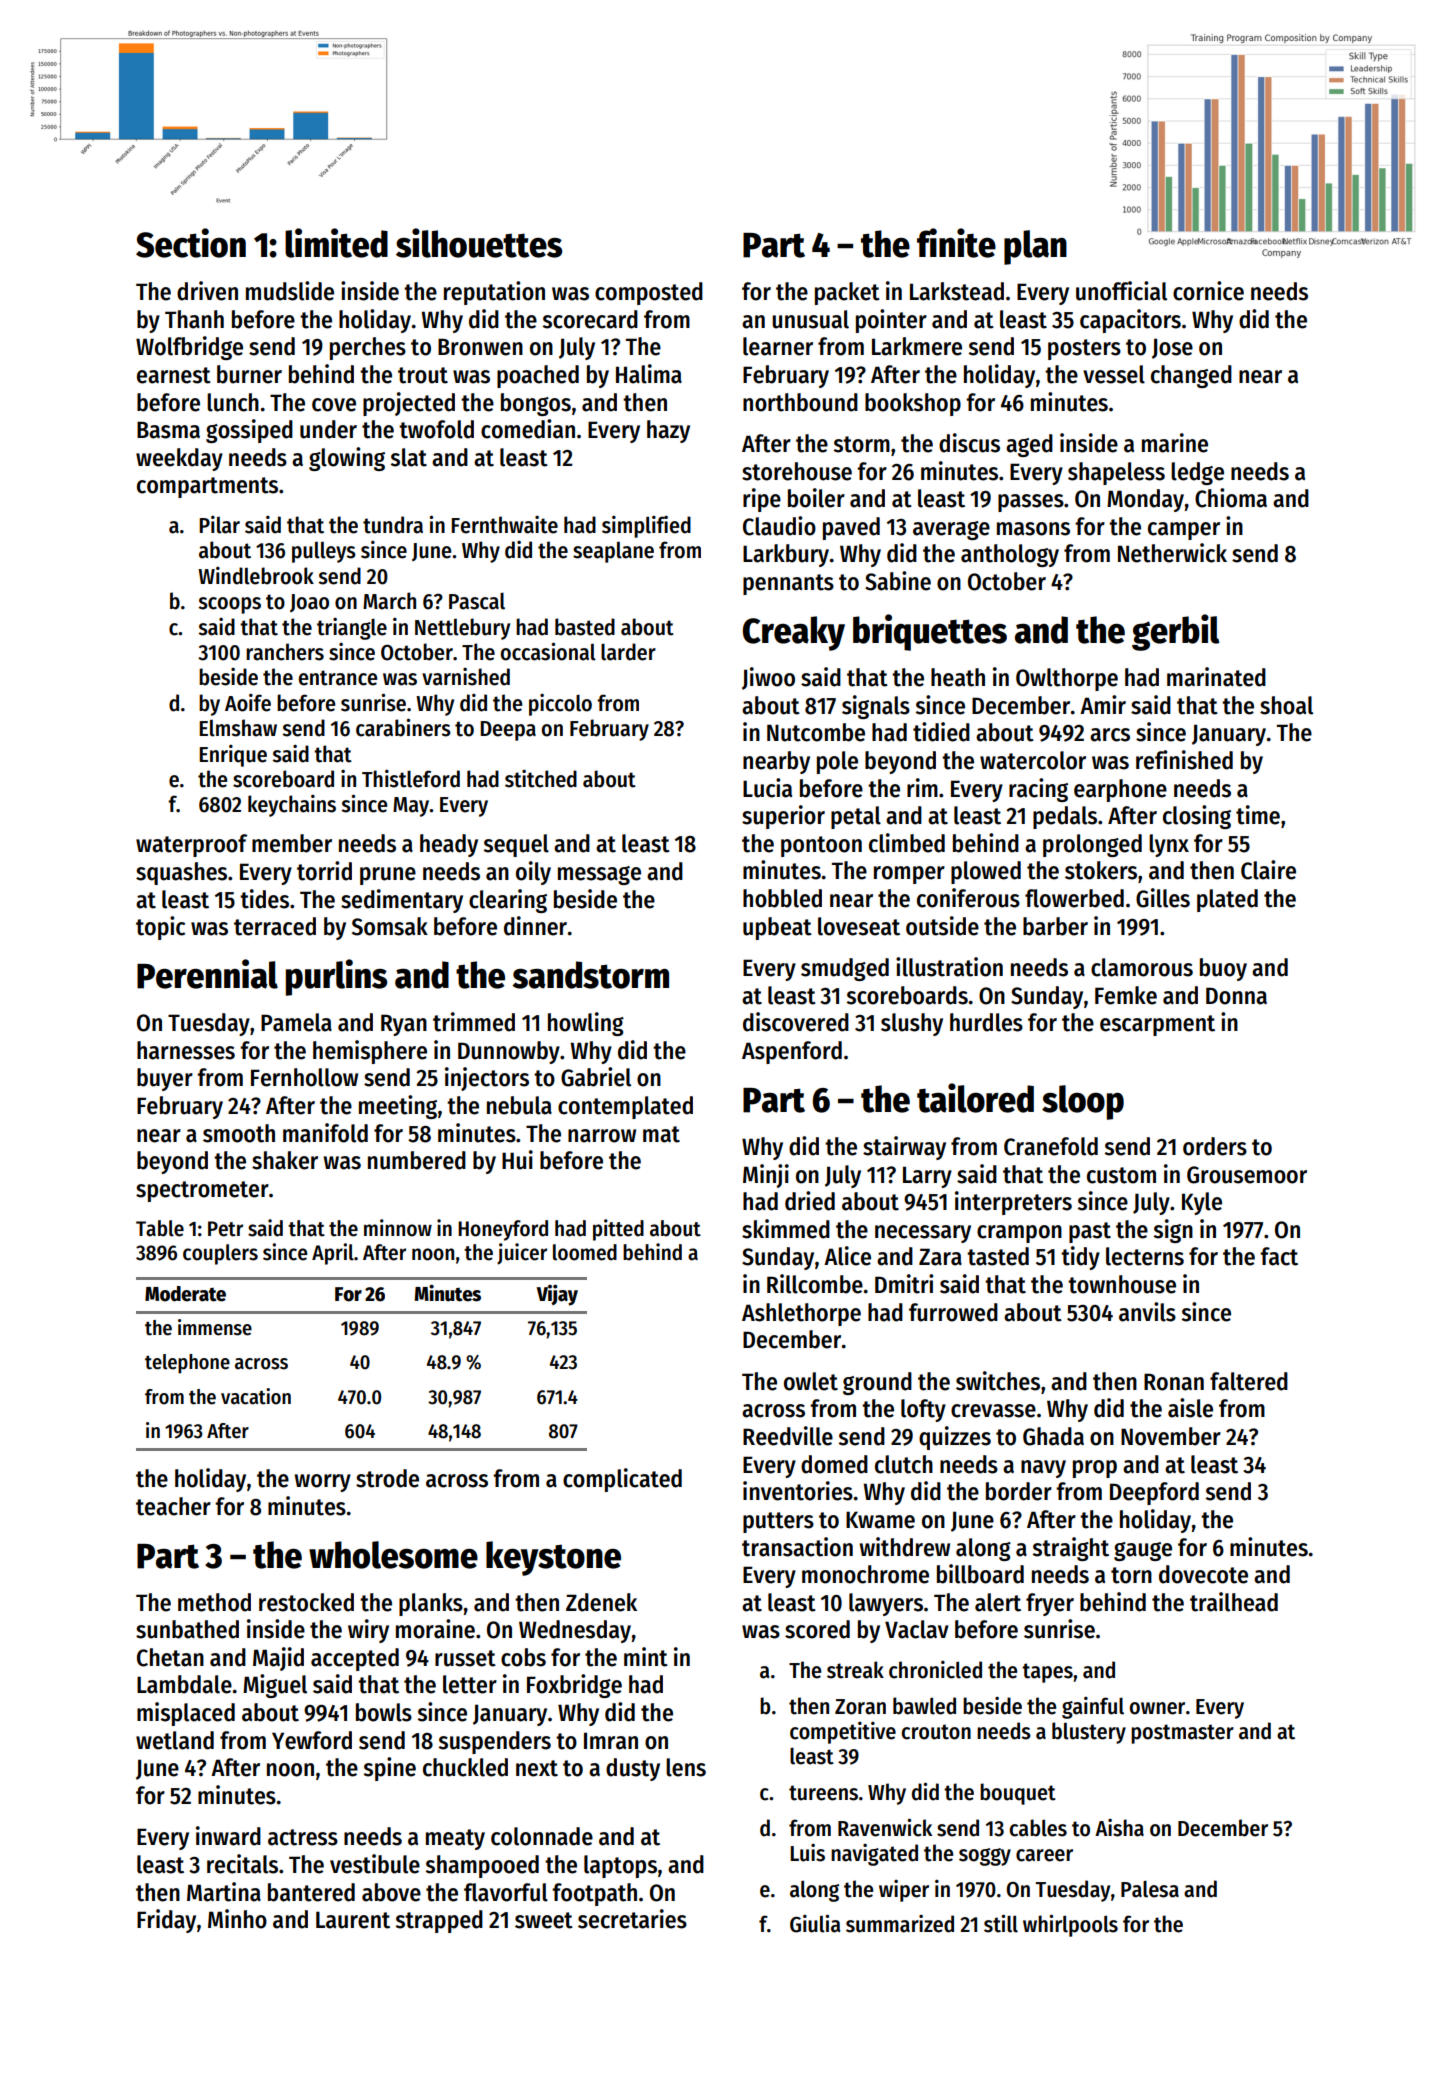  What do you see at coordinates (941, 732) in the screenshot?
I see `tidied` at bounding box center [941, 732].
